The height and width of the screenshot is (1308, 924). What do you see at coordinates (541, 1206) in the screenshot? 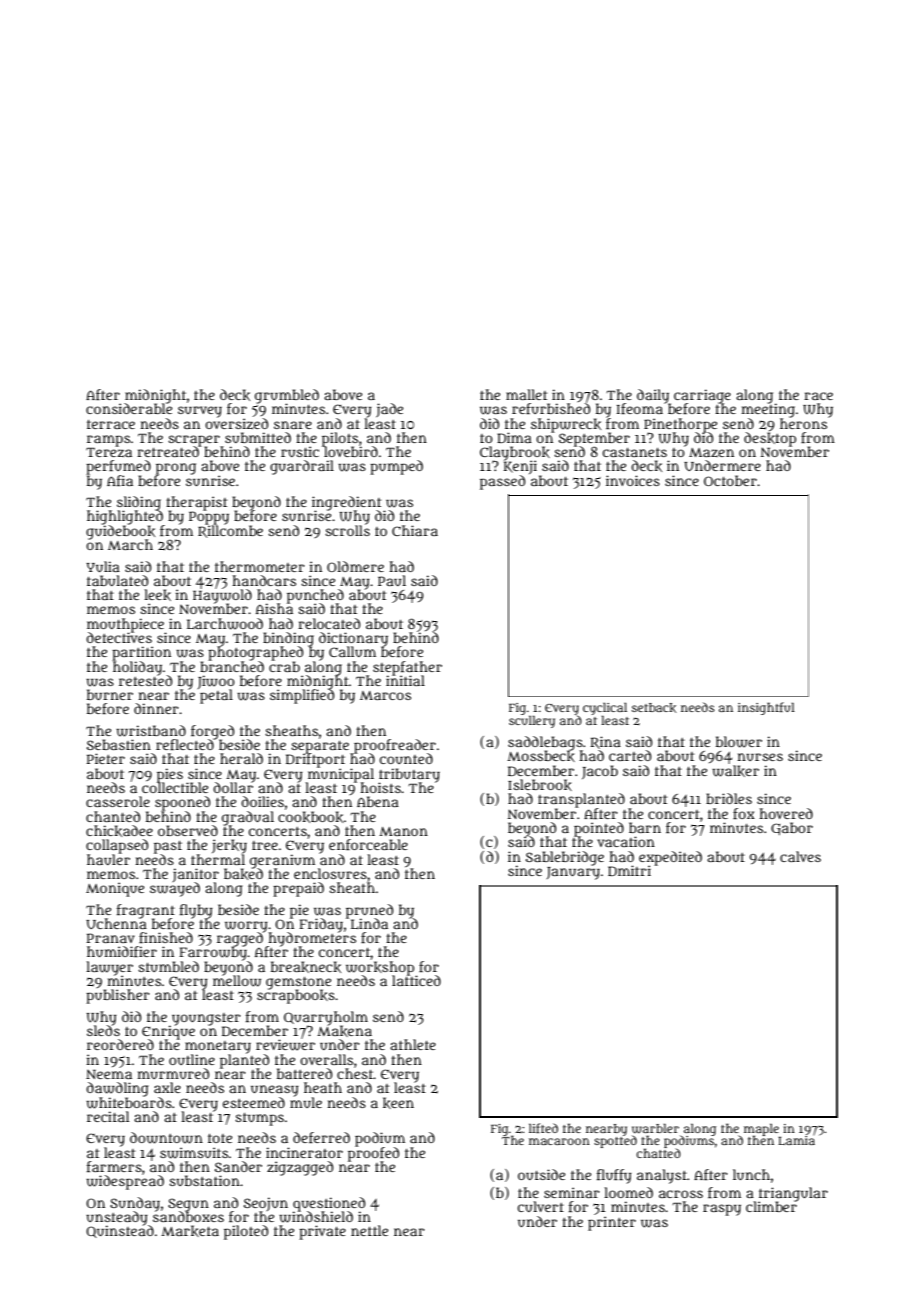
I see `culvert` at bounding box center [541, 1206].
